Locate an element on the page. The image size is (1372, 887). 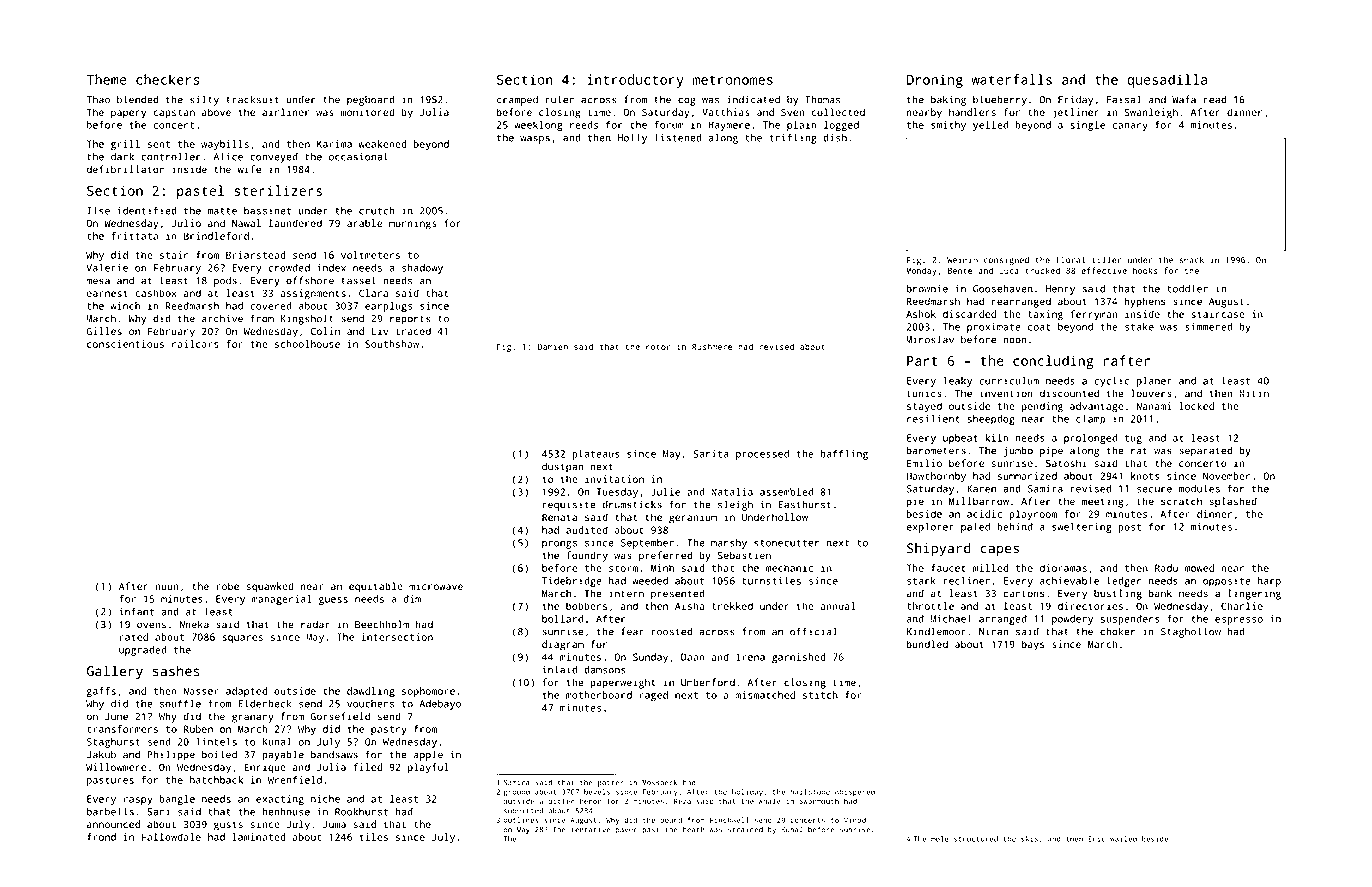
waterfalls is located at coordinates (1011, 79).
